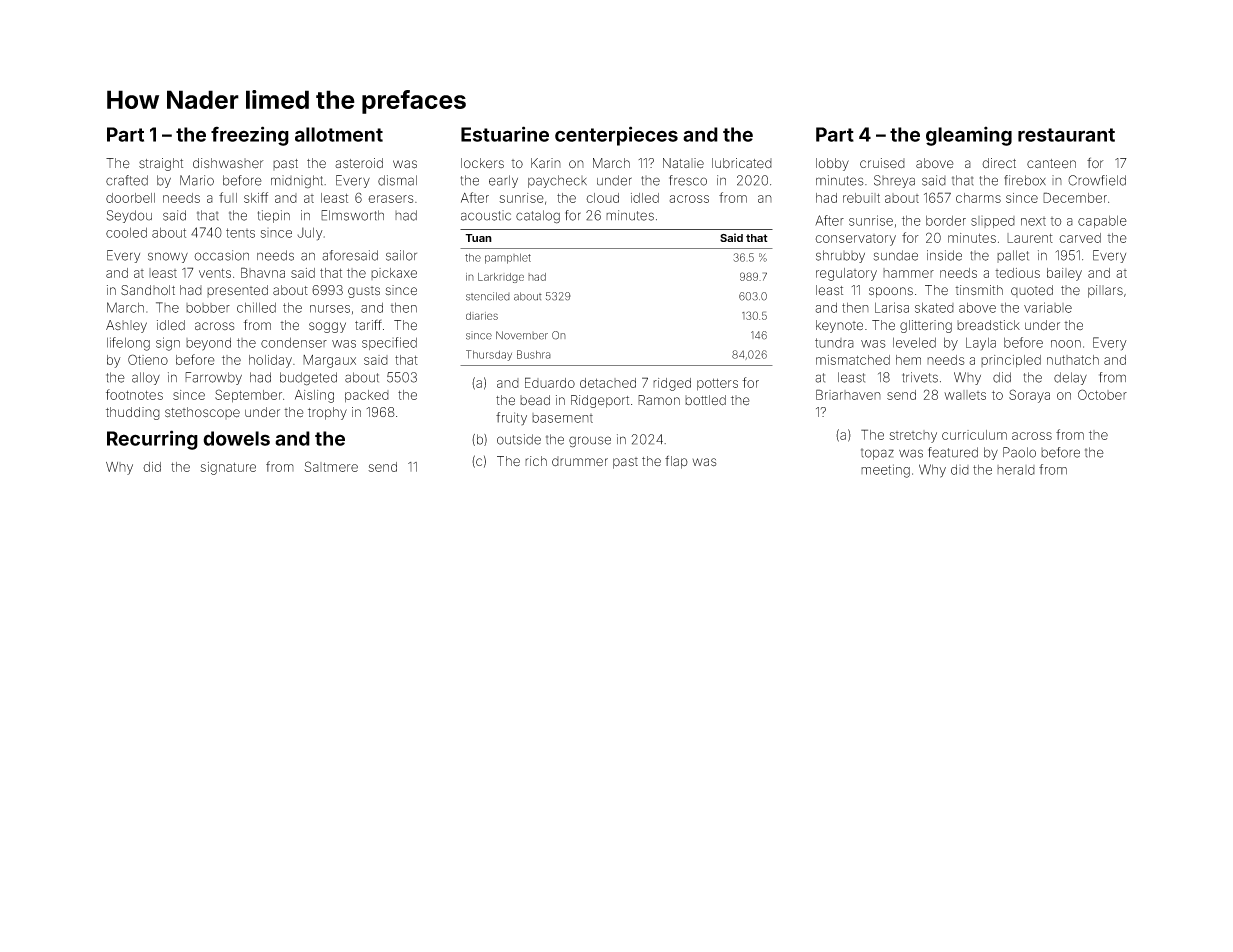 The height and width of the screenshot is (952, 1233). Describe the element at coordinates (208, 308) in the screenshot. I see `bobber` at that location.
